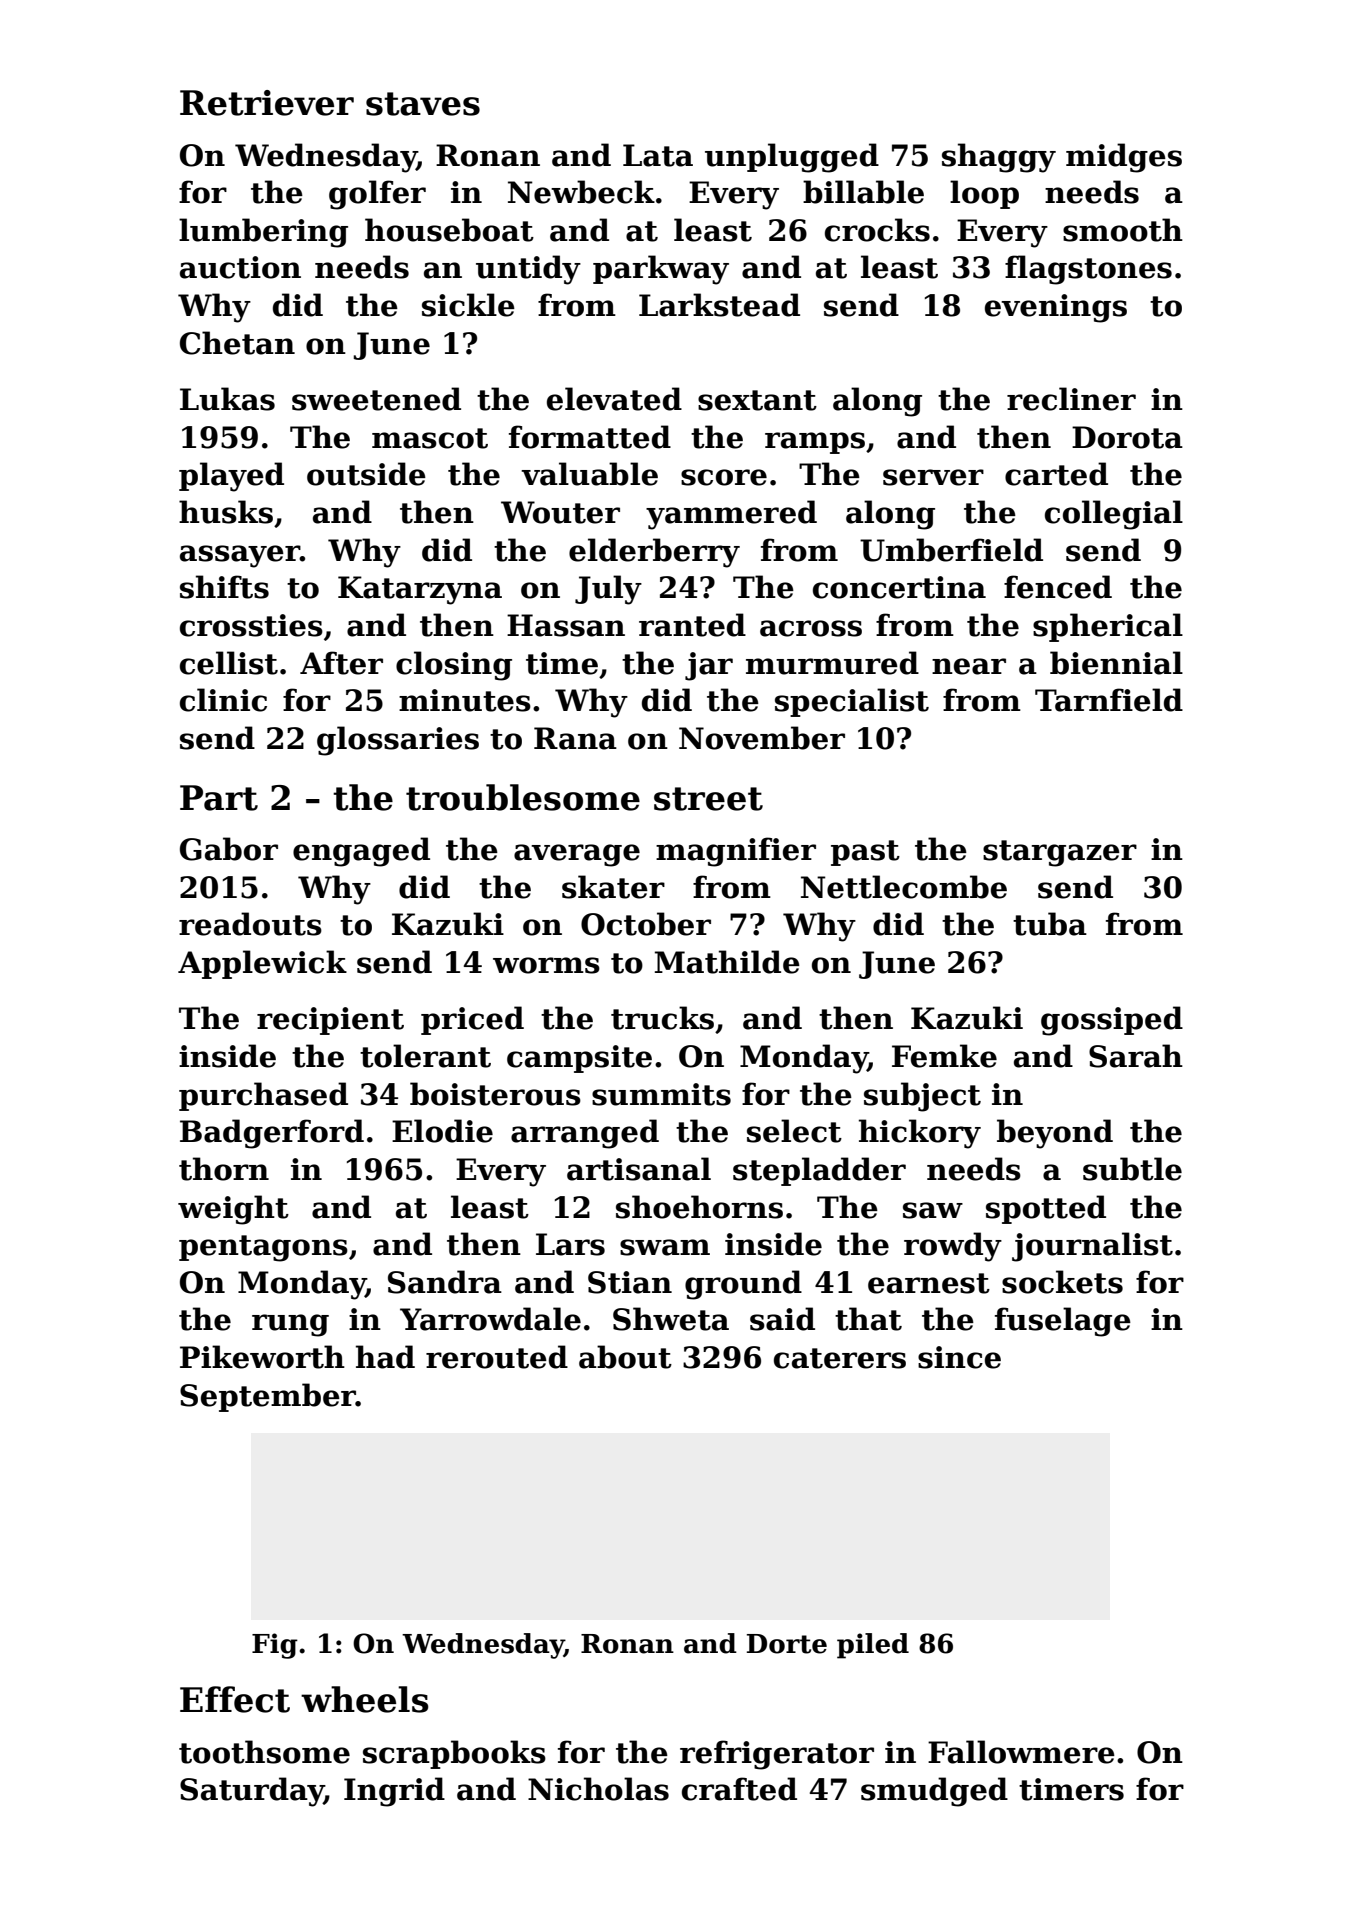  Describe the element at coordinates (719, 305) in the screenshot. I see `Larkstead` at that location.
